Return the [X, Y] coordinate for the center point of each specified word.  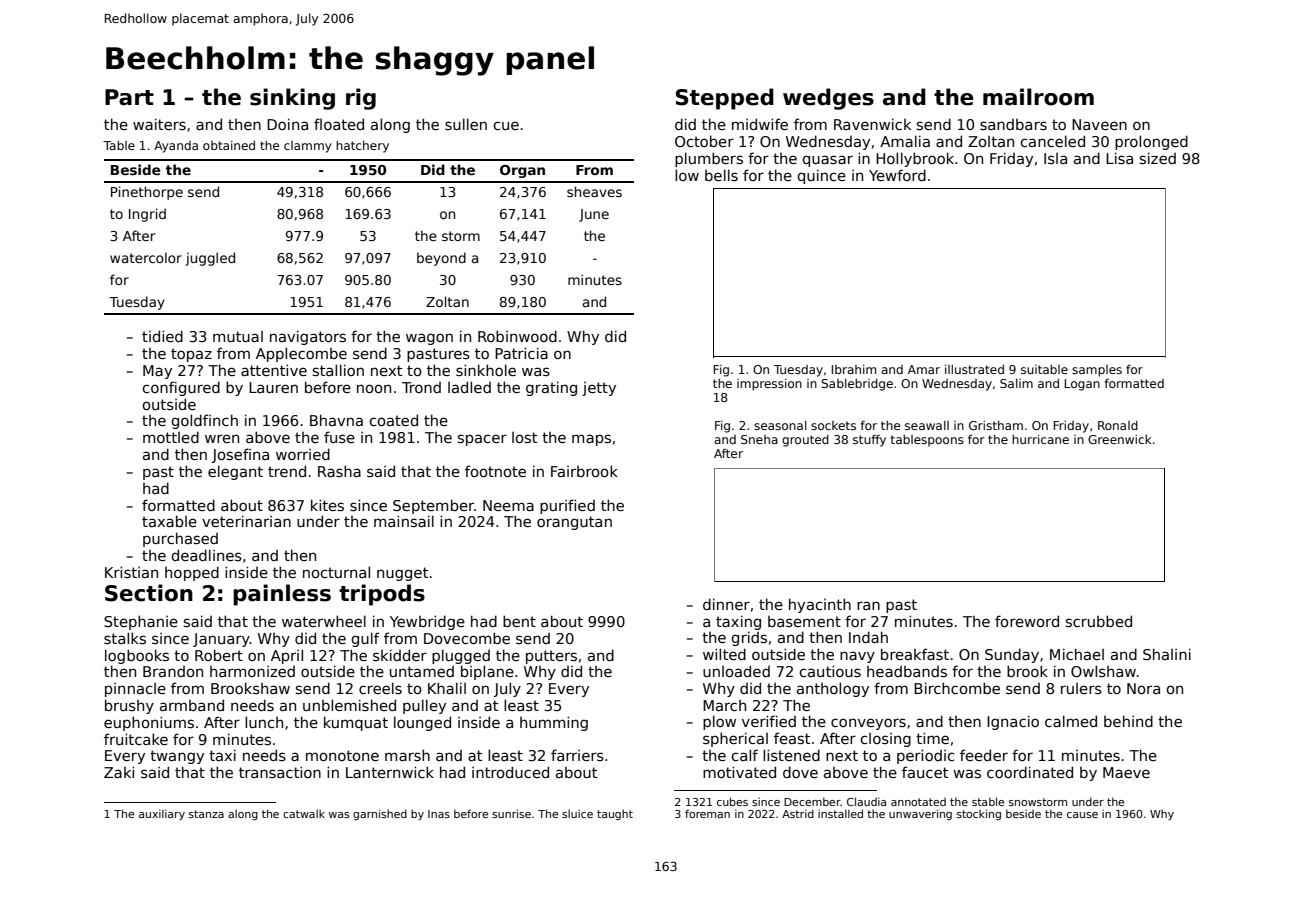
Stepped [725, 99]
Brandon [173, 671]
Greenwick [1120, 439]
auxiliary [162, 814]
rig [361, 99]
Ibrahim [854, 369]
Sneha [759, 439]
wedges [828, 99]
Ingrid [147, 215]
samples [1097, 371]
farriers [577, 755]
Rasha [339, 471]
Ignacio [1013, 722]
